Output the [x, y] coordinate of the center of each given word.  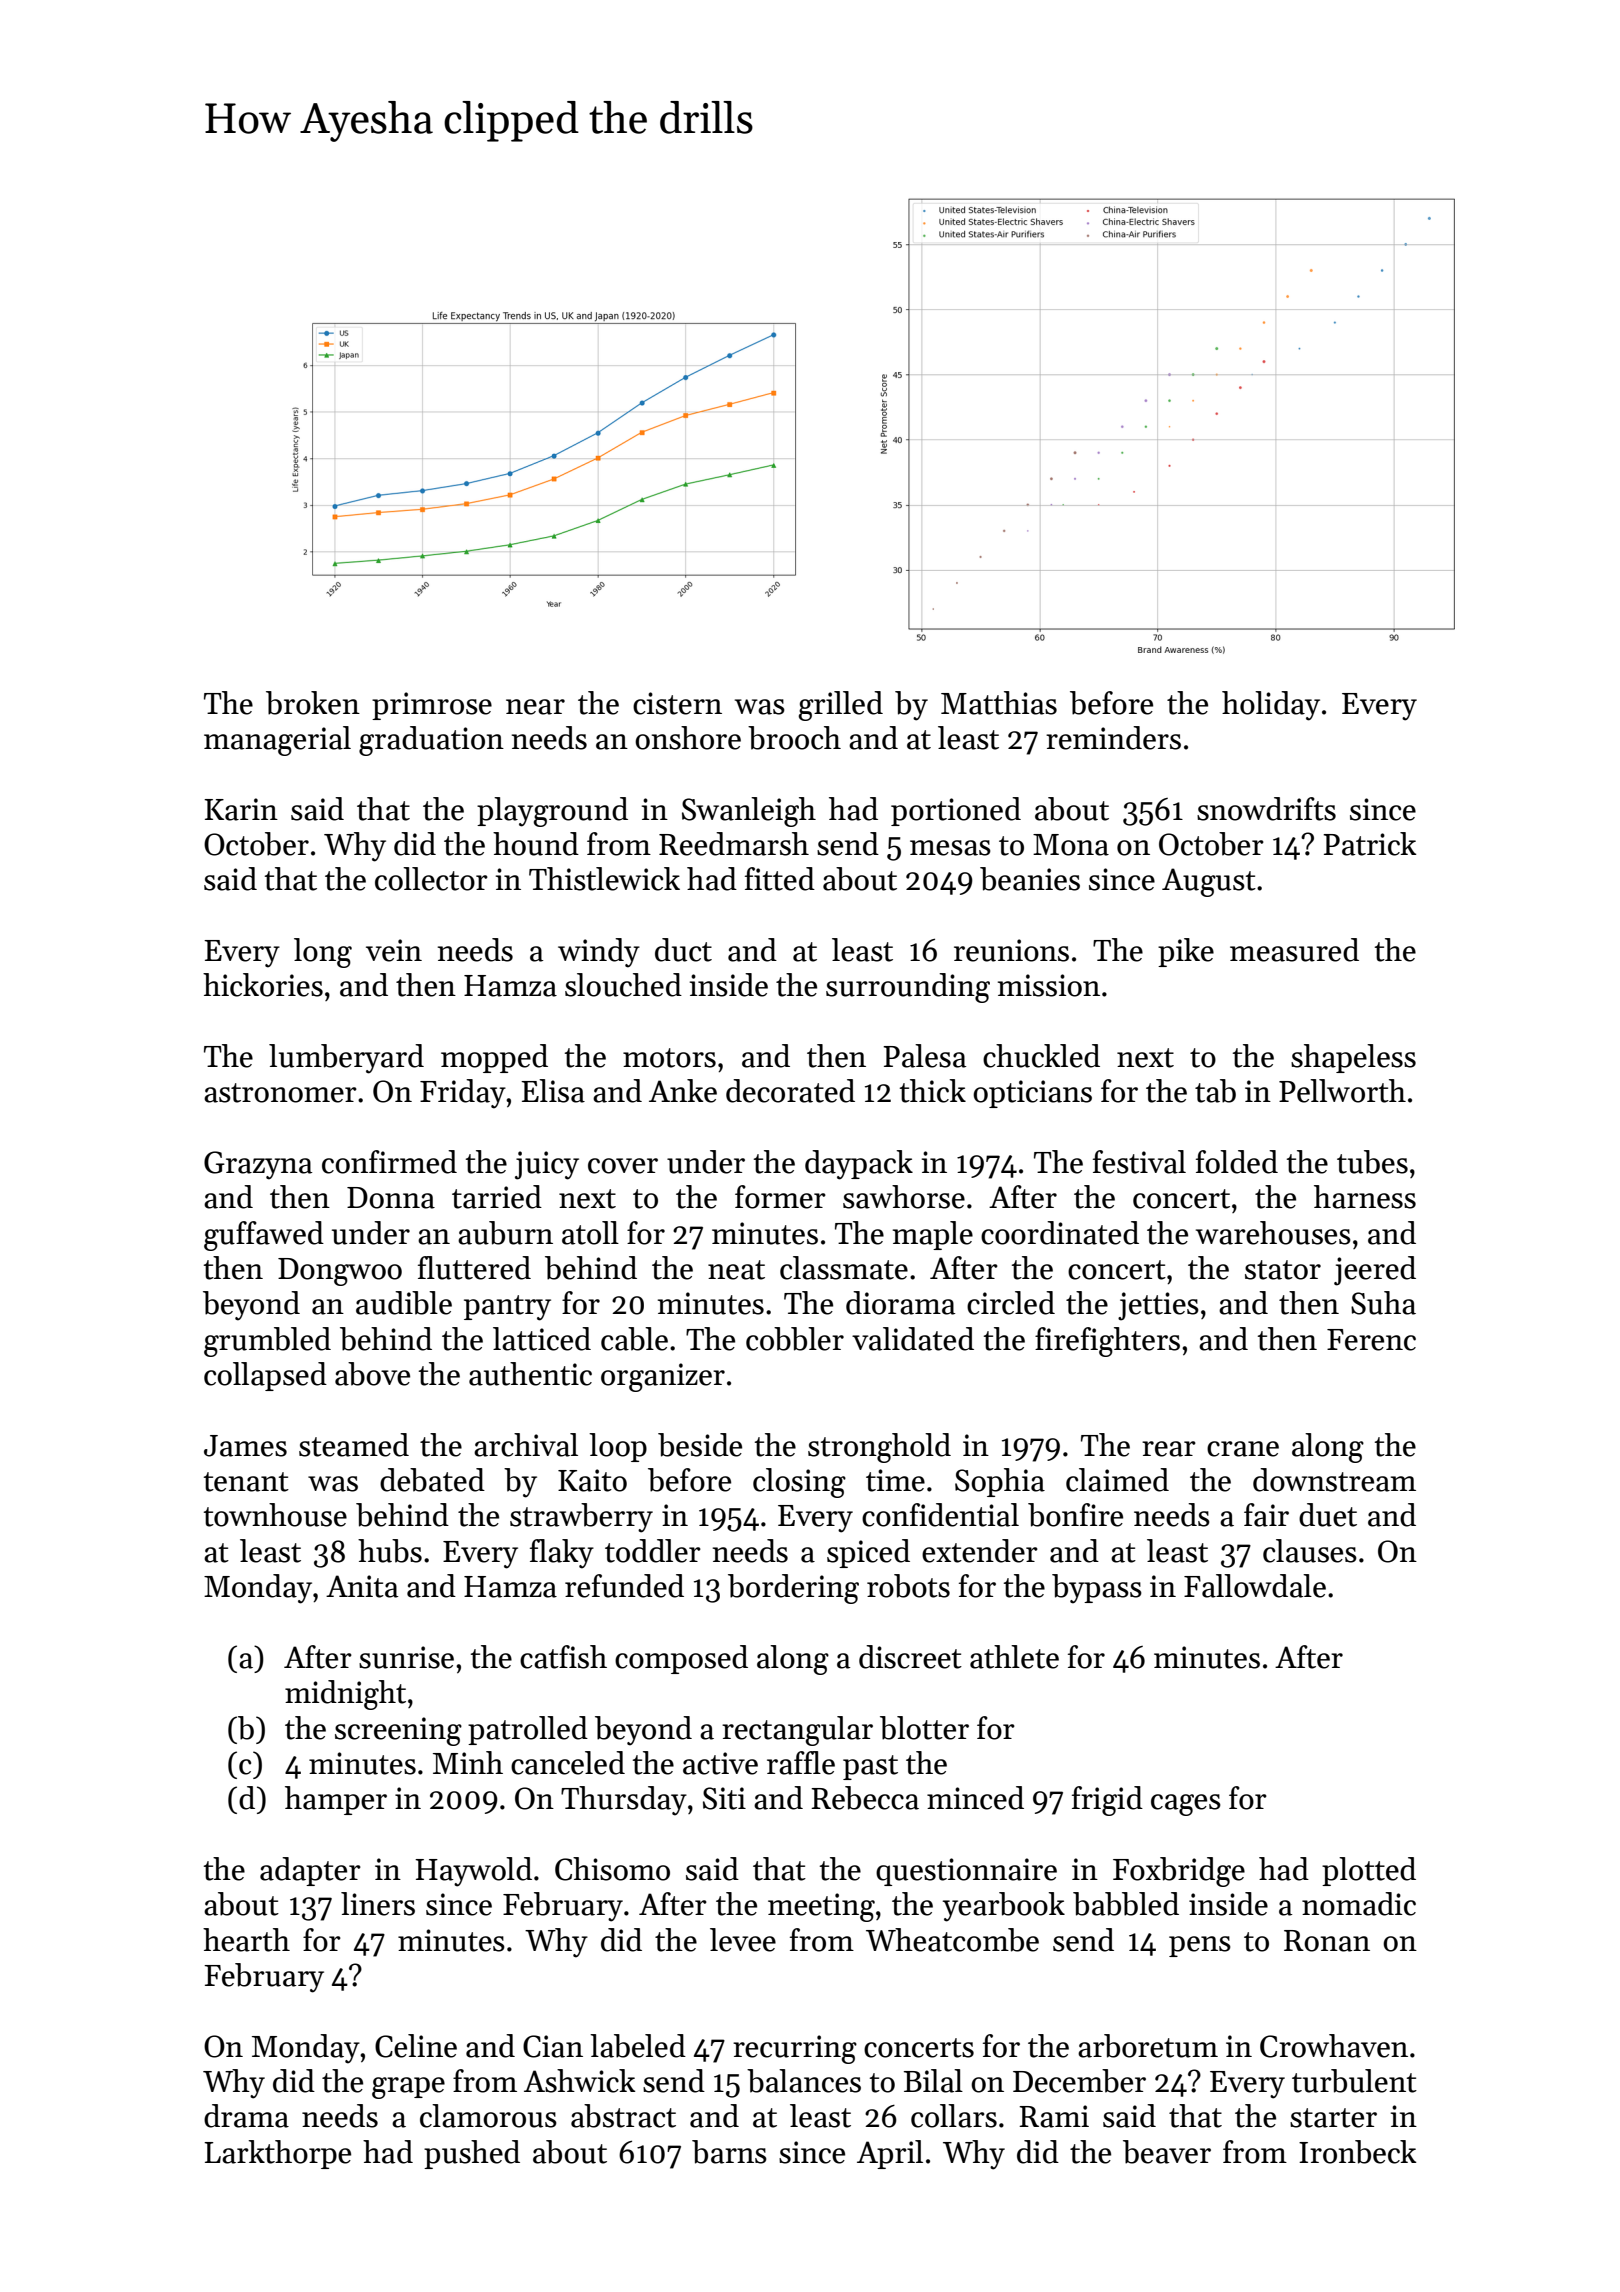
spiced [868, 1553]
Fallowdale [1255, 1586]
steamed [354, 1445]
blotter [924, 1728]
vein [394, 950]
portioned [956, 811]
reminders [1113, 738]
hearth [246, 1940]
